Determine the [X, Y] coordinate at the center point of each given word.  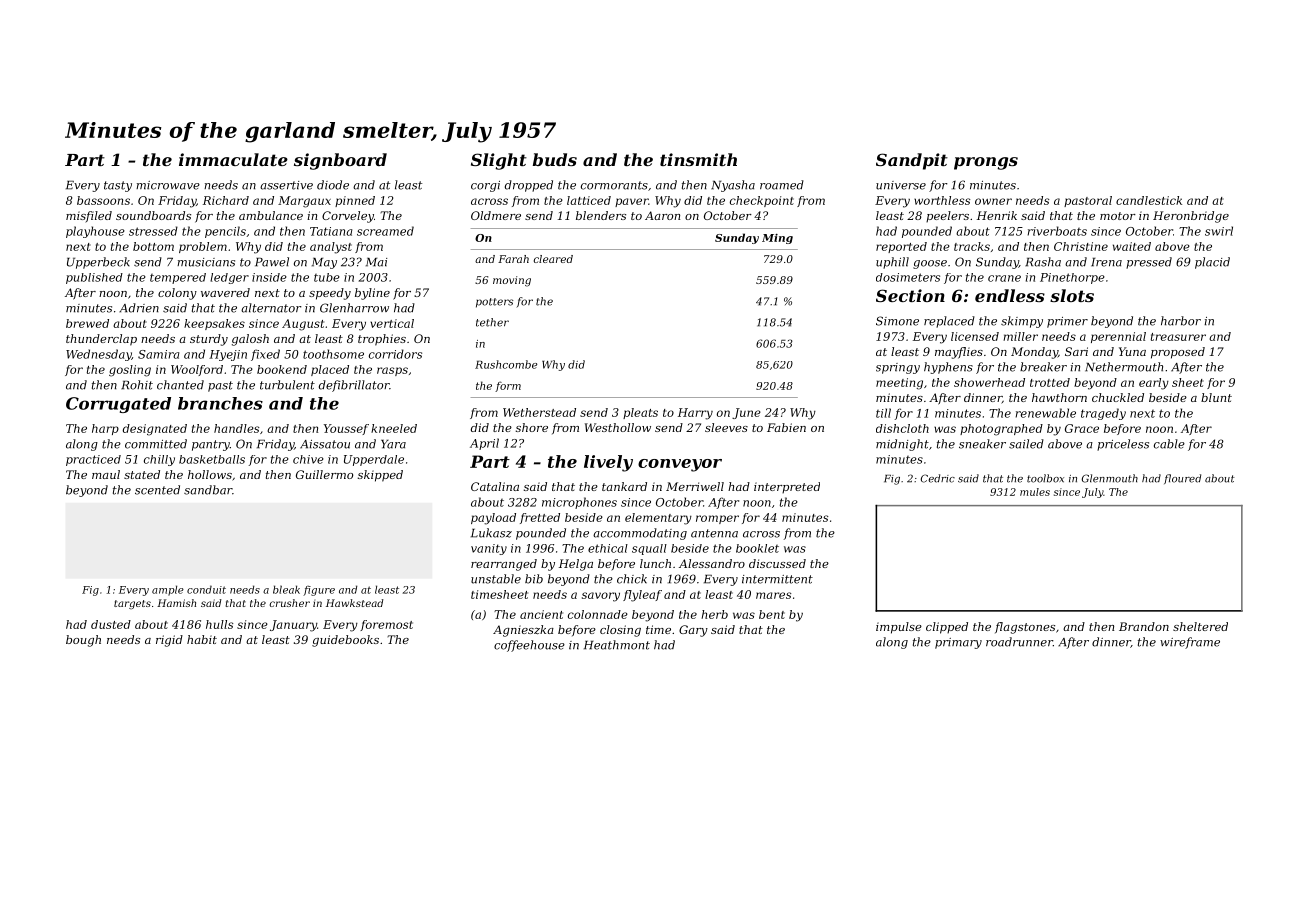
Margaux [304, 202]
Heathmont [617, 645]
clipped [947, 628]
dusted [111, 624]
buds [555, 159]
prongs [986, 163]
